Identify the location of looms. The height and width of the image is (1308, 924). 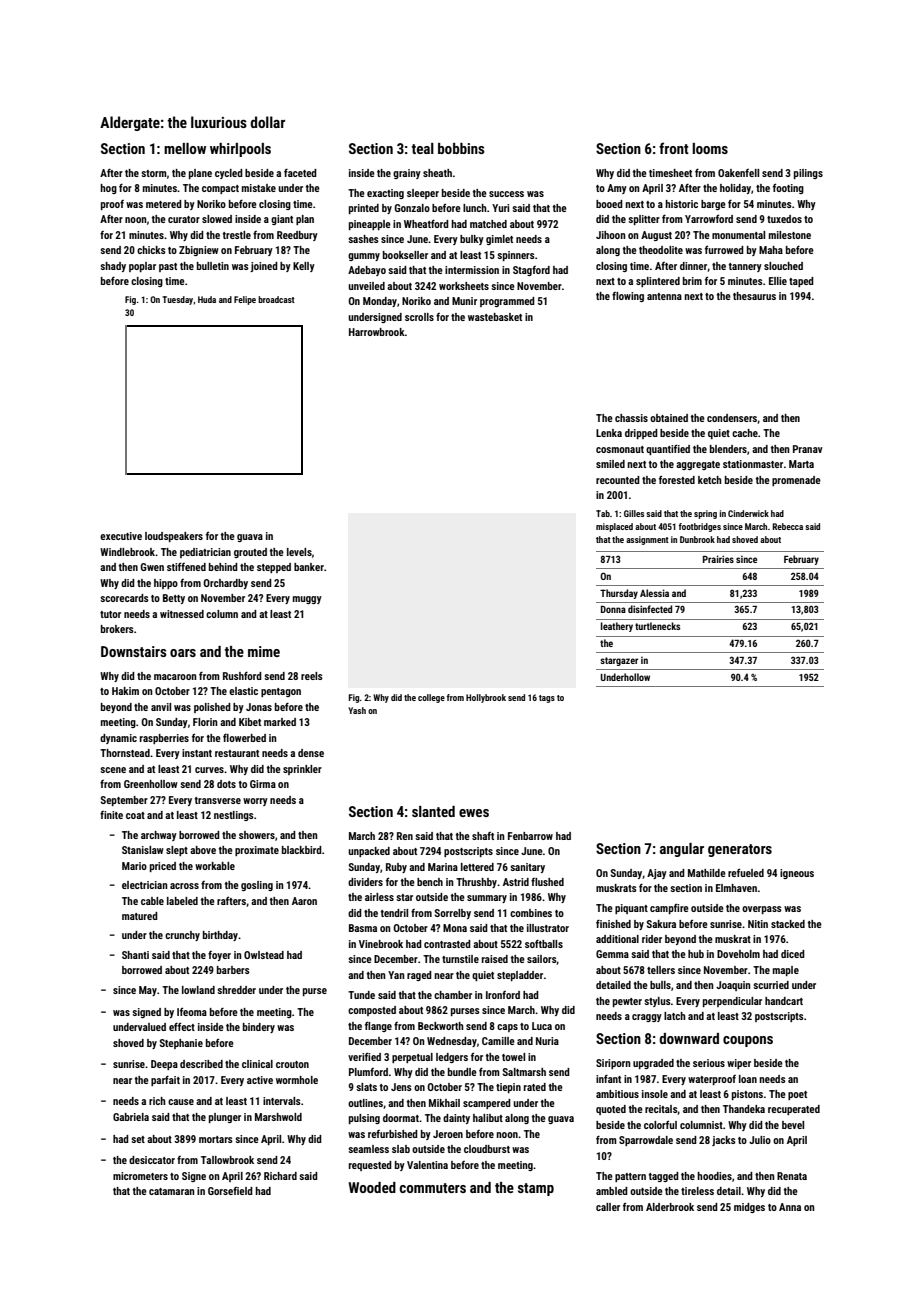
(710, 148).
